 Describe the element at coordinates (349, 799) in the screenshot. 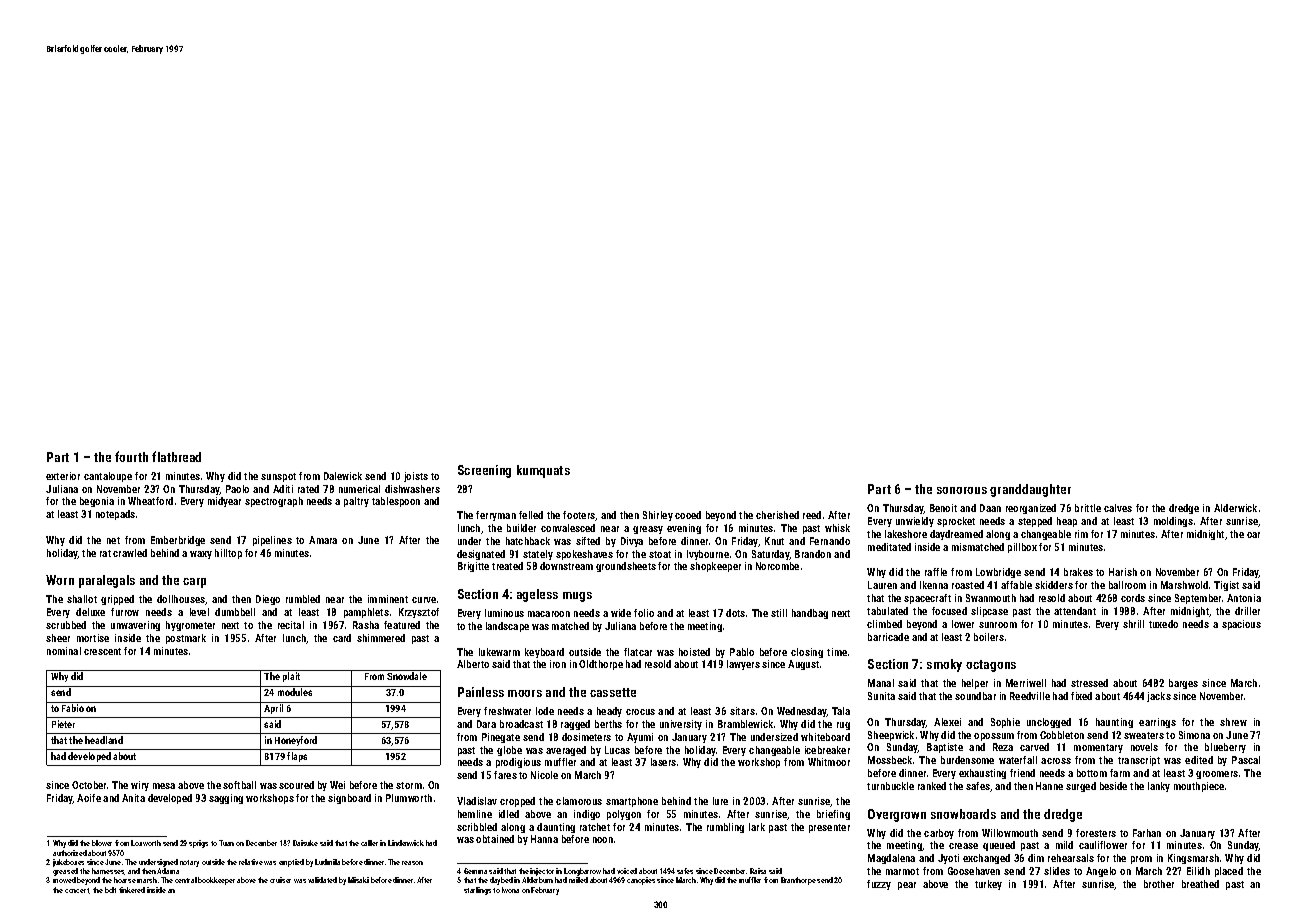

I see `signboard` at that location.
